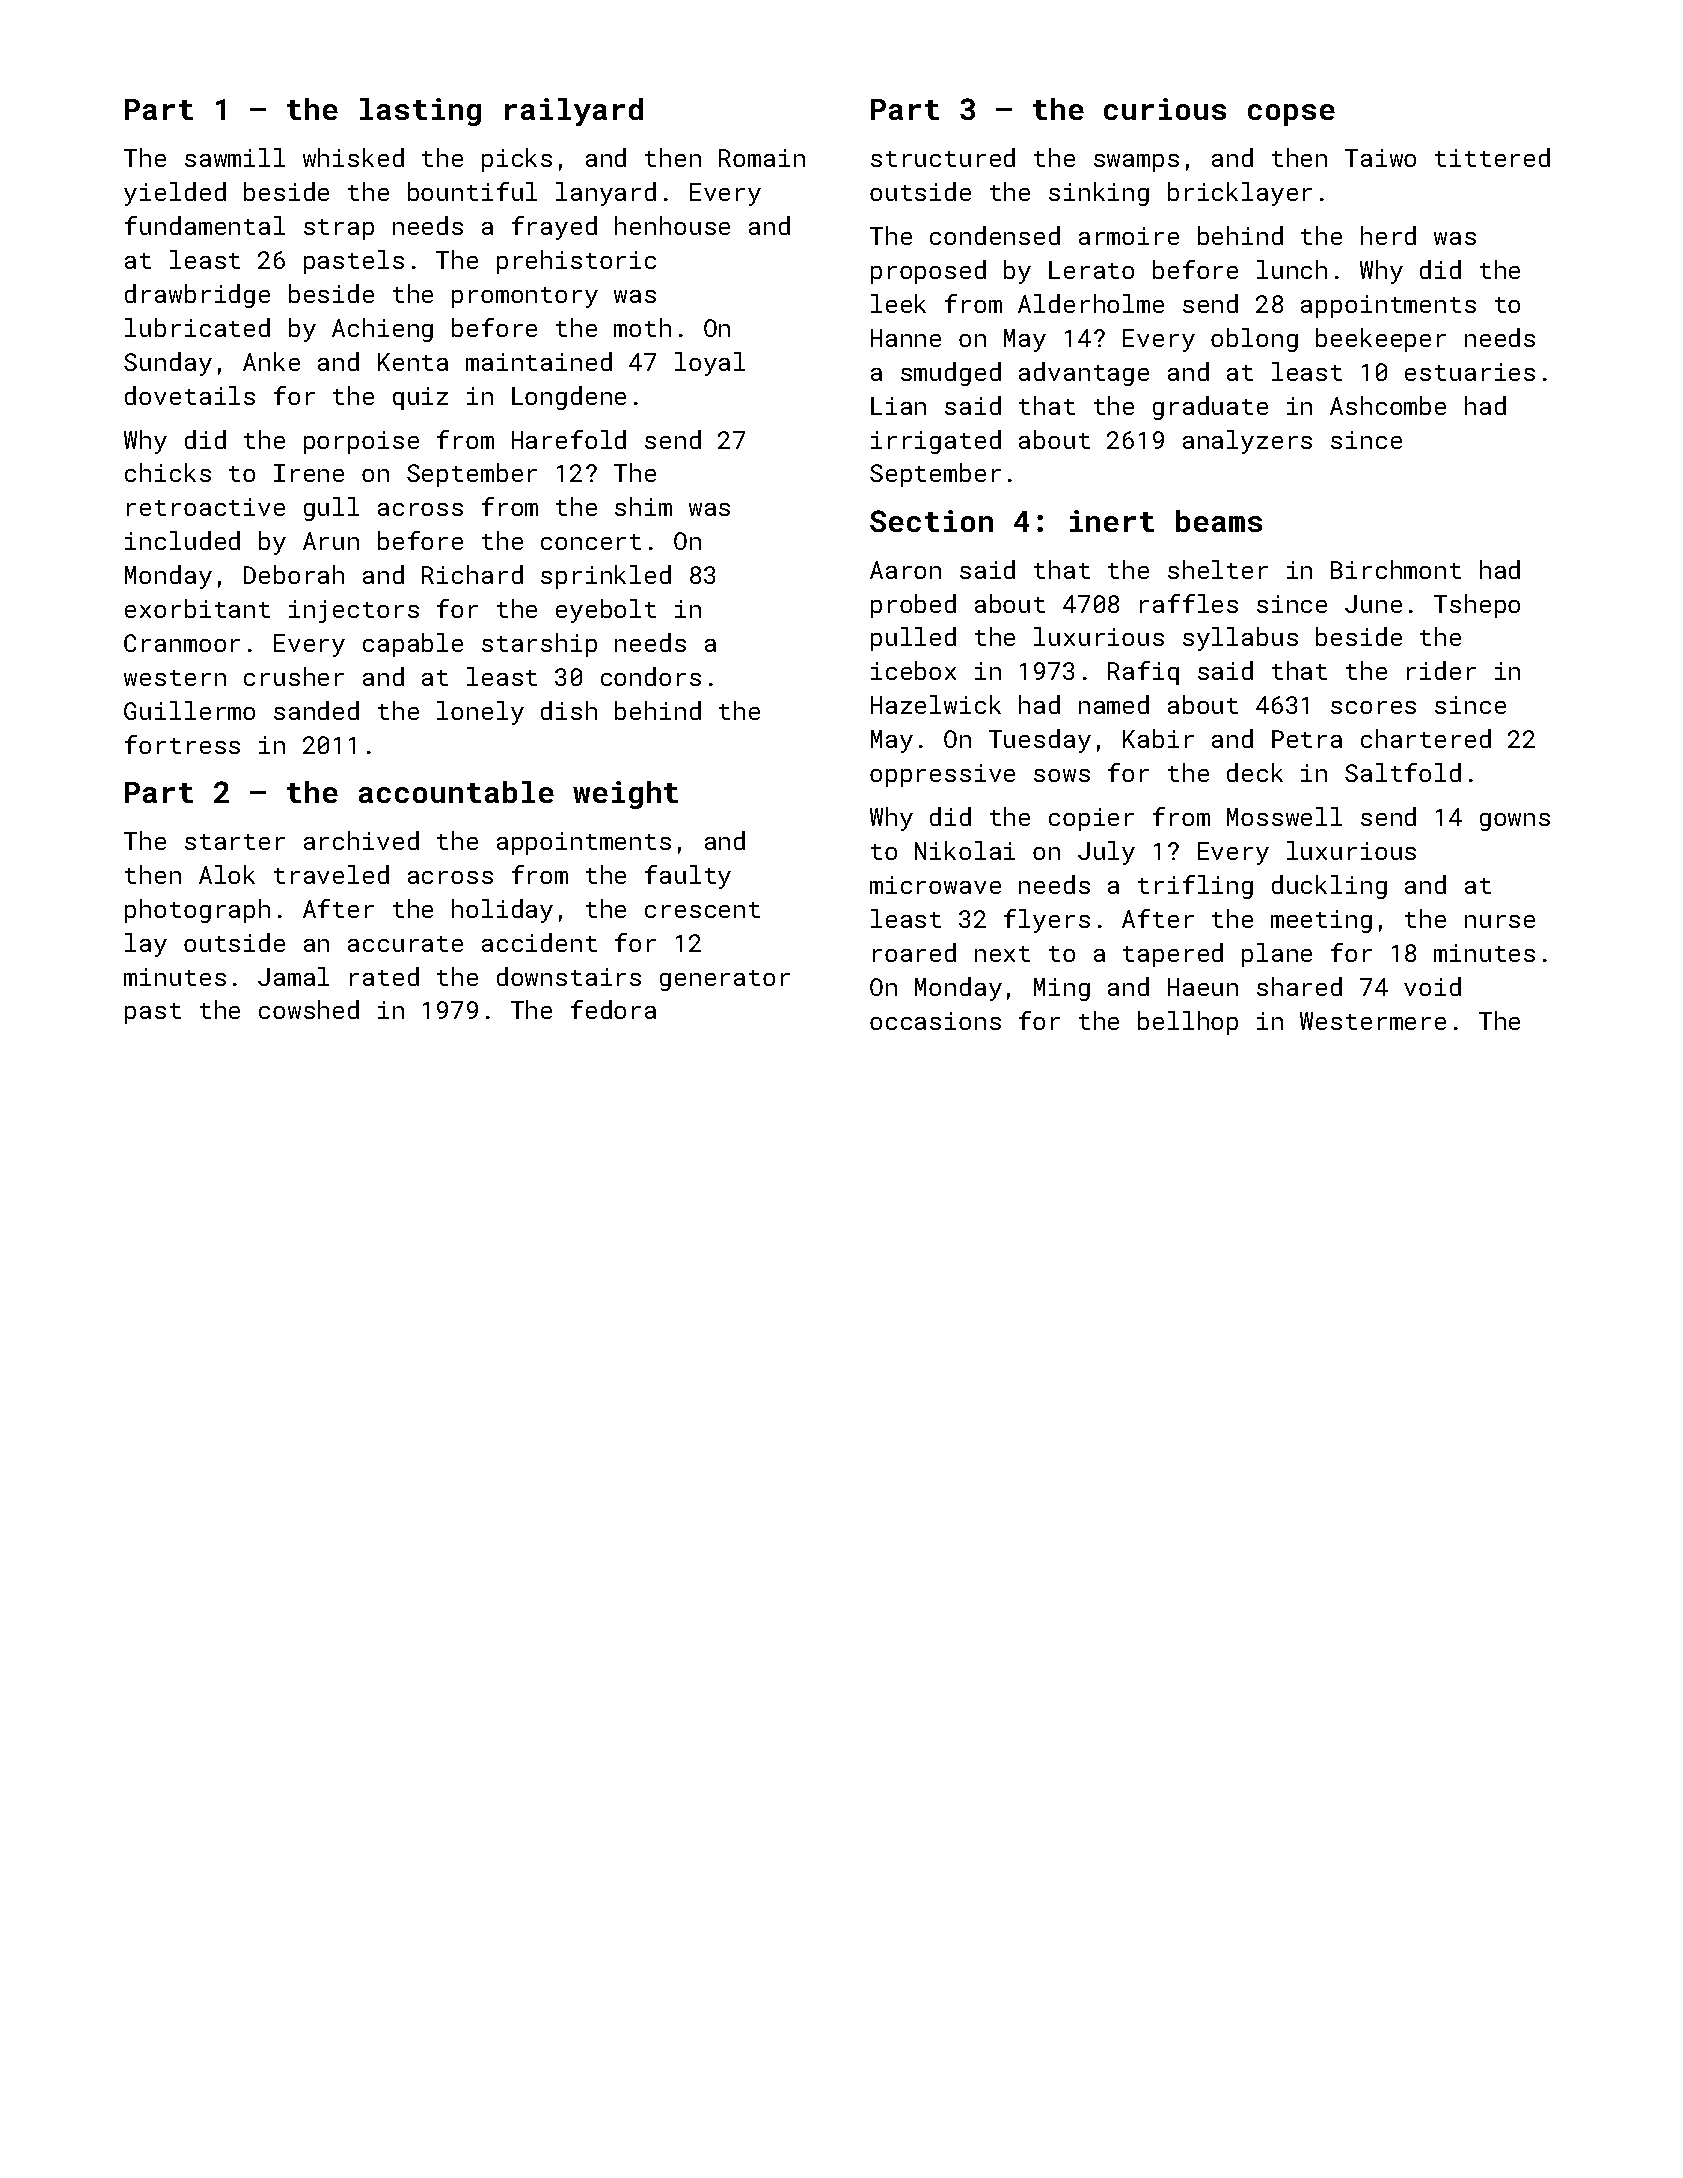  What do you see at coordinates (1091, 303) in the screenshot?
I see `Alderholme` at bounding box center [1091, 303].
